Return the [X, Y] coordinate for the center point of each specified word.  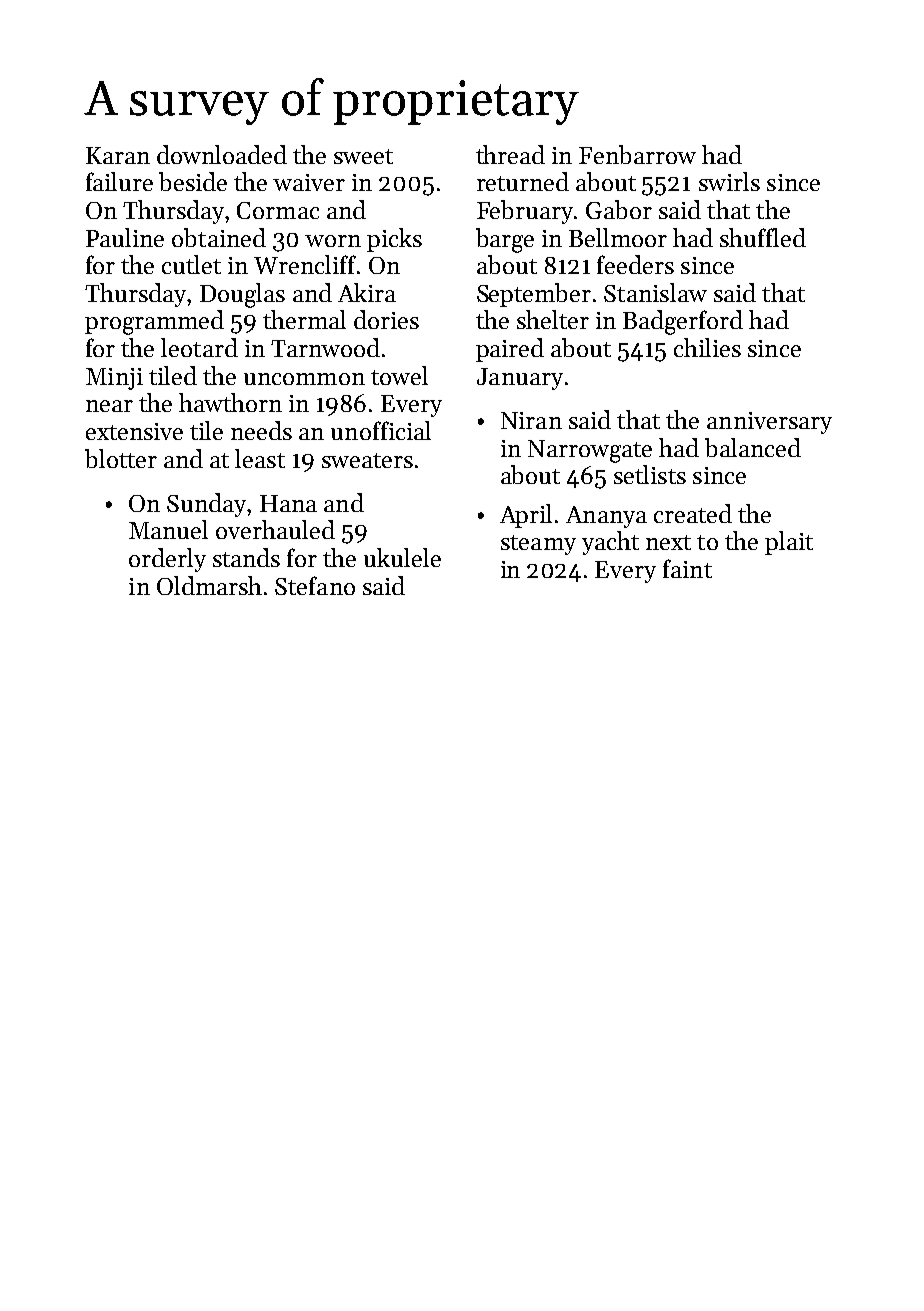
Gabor [619, 209]
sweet [363, 156]
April [526, 516]
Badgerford [683, 322]
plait [789, 543]
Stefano [315, 585]
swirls [729, 181]
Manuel [168, 529]
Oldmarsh [209, 585]
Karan [118, 155]
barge [505, 240]
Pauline [125, 237]
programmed [154, 322]
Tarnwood [325, 347]
